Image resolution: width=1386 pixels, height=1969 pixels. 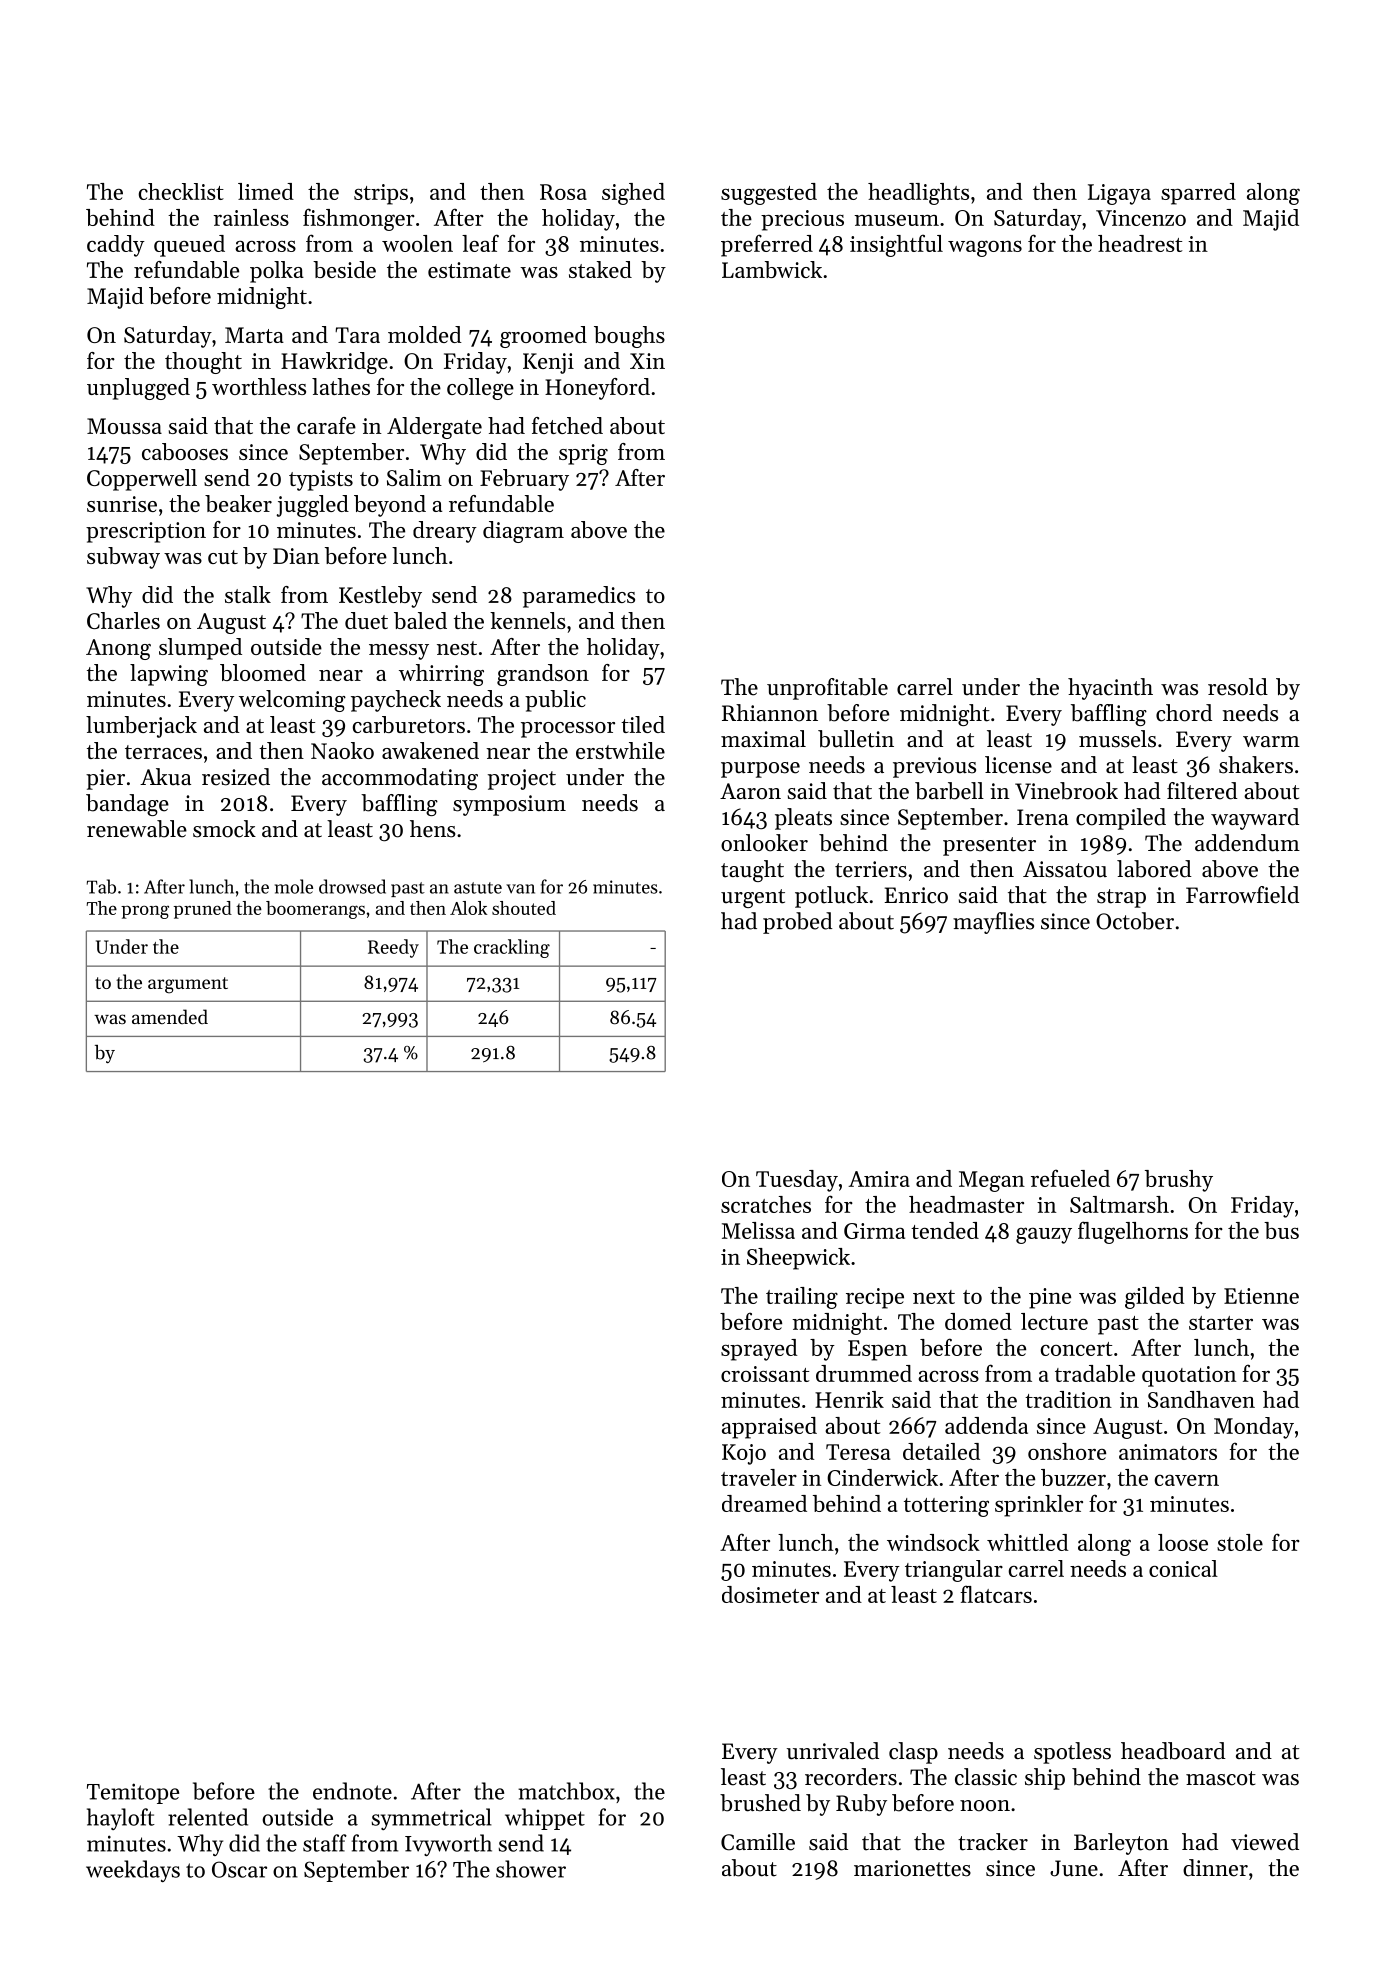 I want to click on October, so click(x=1135, y=921).
